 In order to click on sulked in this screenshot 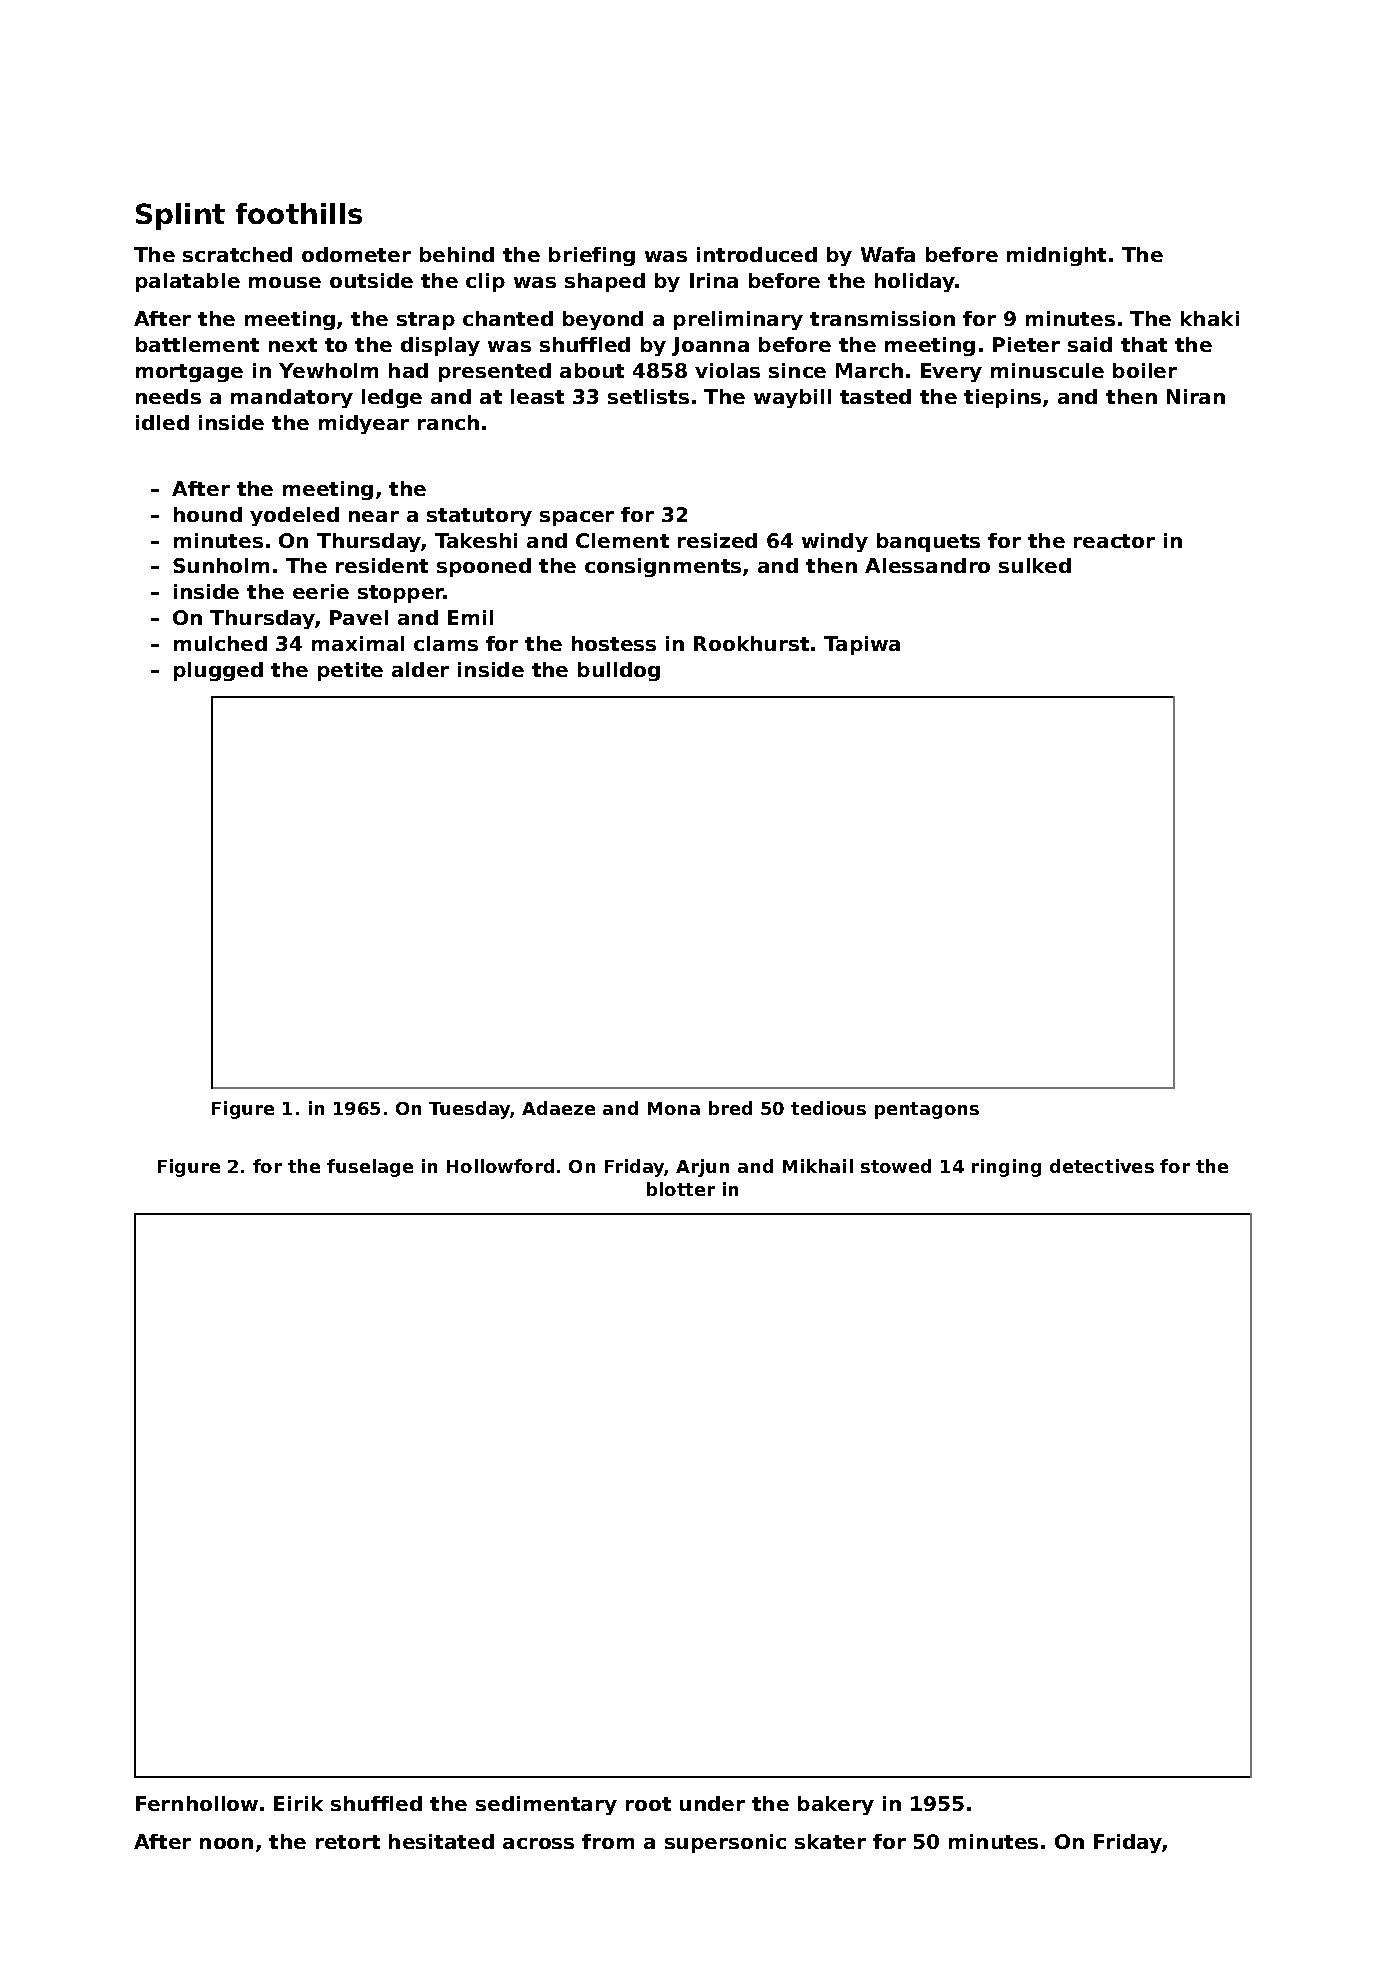, I will do `click(1035, 565)`.
